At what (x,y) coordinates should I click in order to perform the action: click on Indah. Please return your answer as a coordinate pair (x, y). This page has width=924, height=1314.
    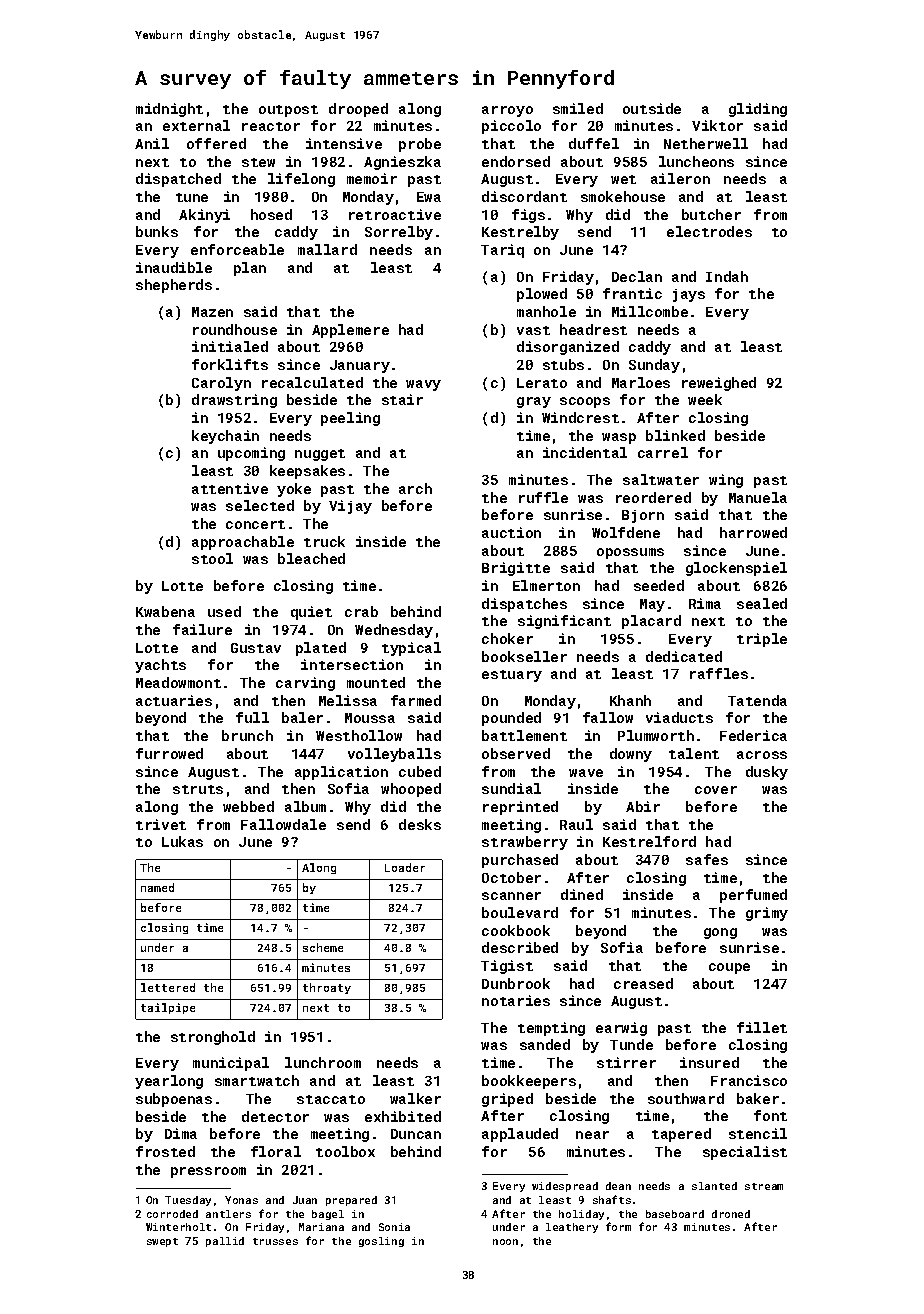
    Looking at the image, I should click on (727, 276).
